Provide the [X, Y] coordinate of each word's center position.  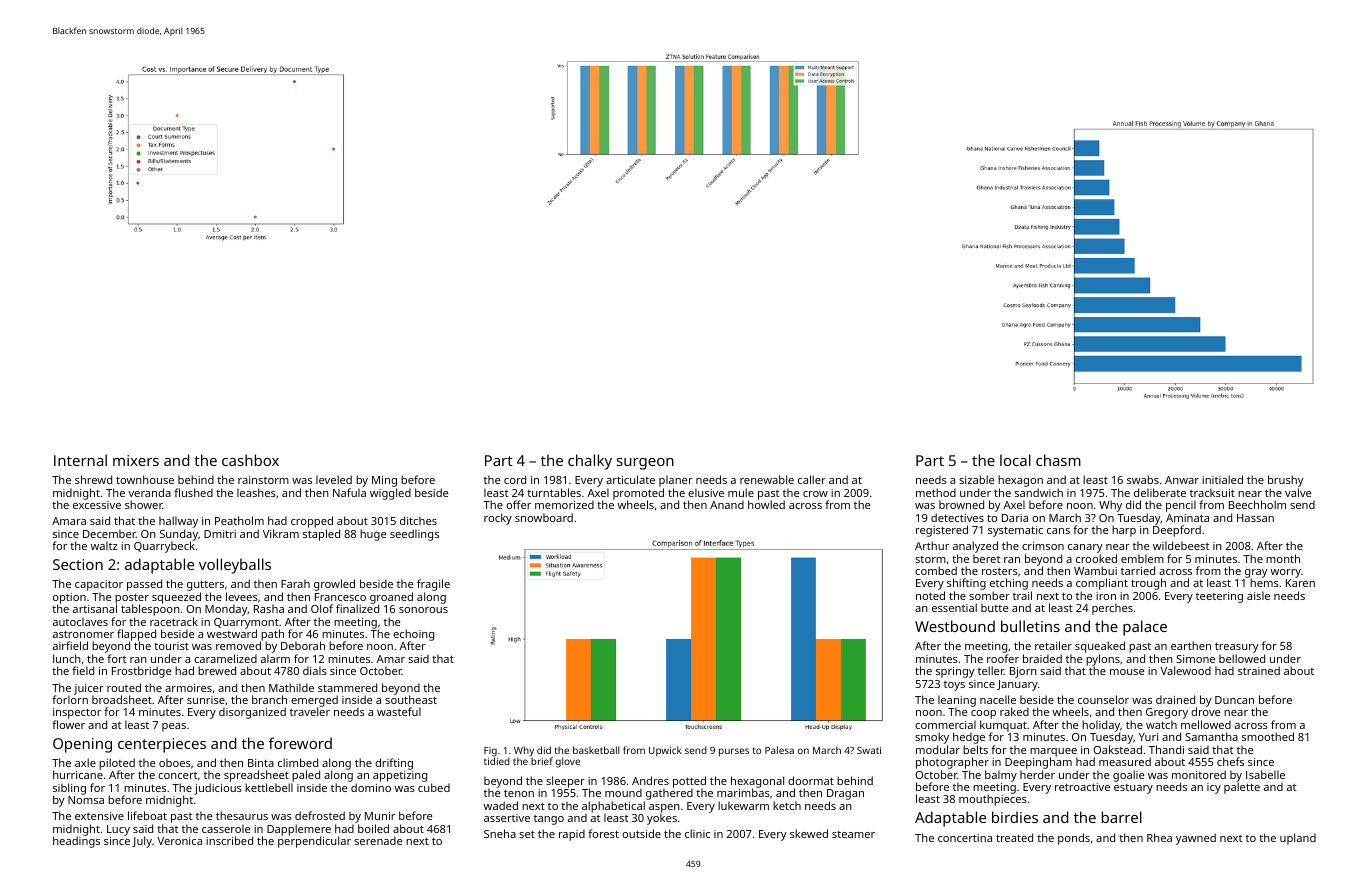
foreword [300, 743]
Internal [80, 460]
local [1015, 460]
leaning [957, 701]
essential [954, 607]
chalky [590, 462]
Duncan [1234, 700]
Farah [295, 583]
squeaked [1100, 647]
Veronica [179, 841]
